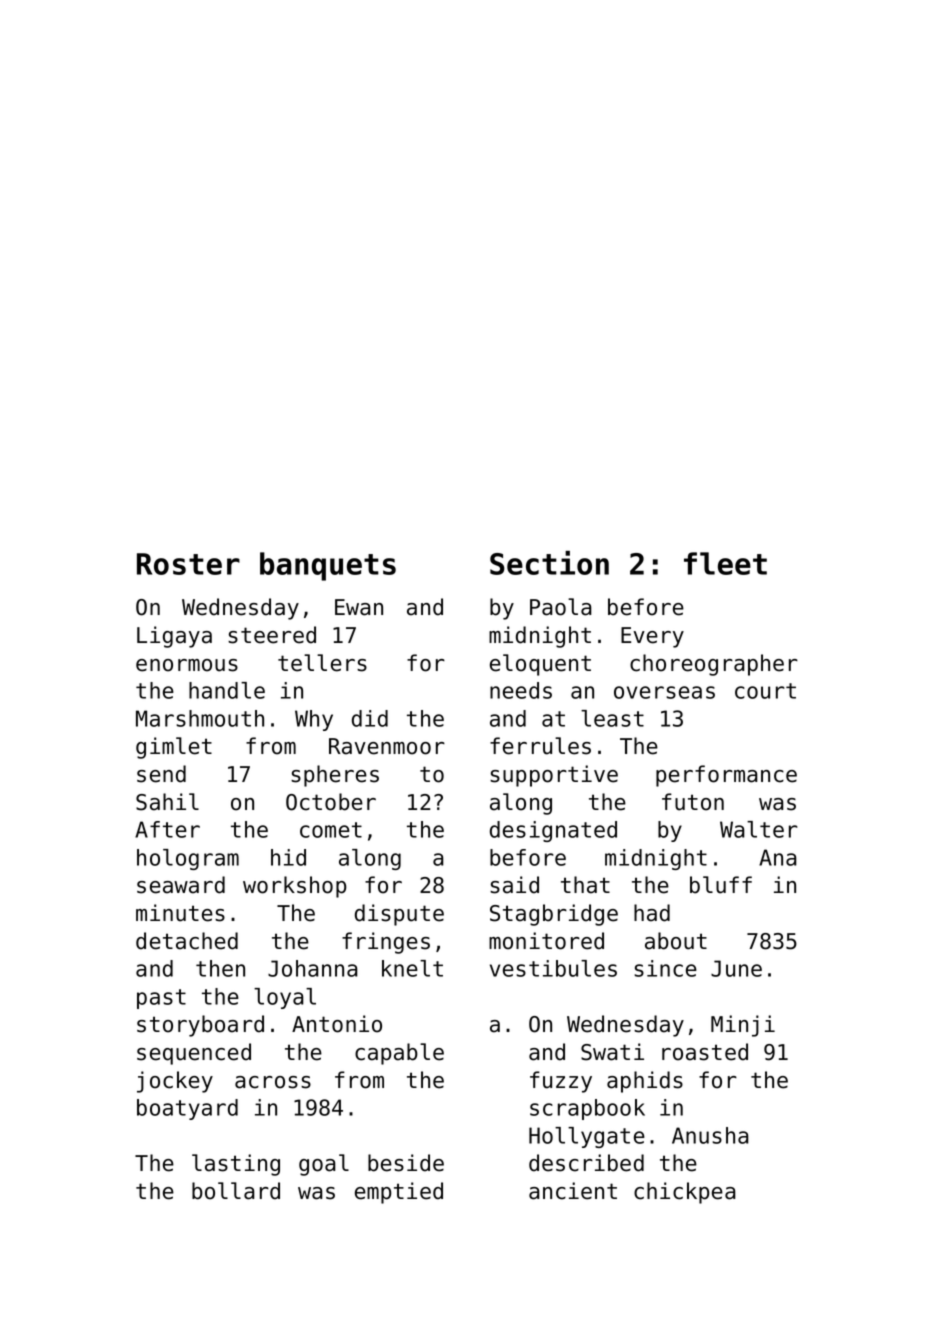 This screenshot has height=1326, width=934. I want to click on Section, so click(549, 563).
